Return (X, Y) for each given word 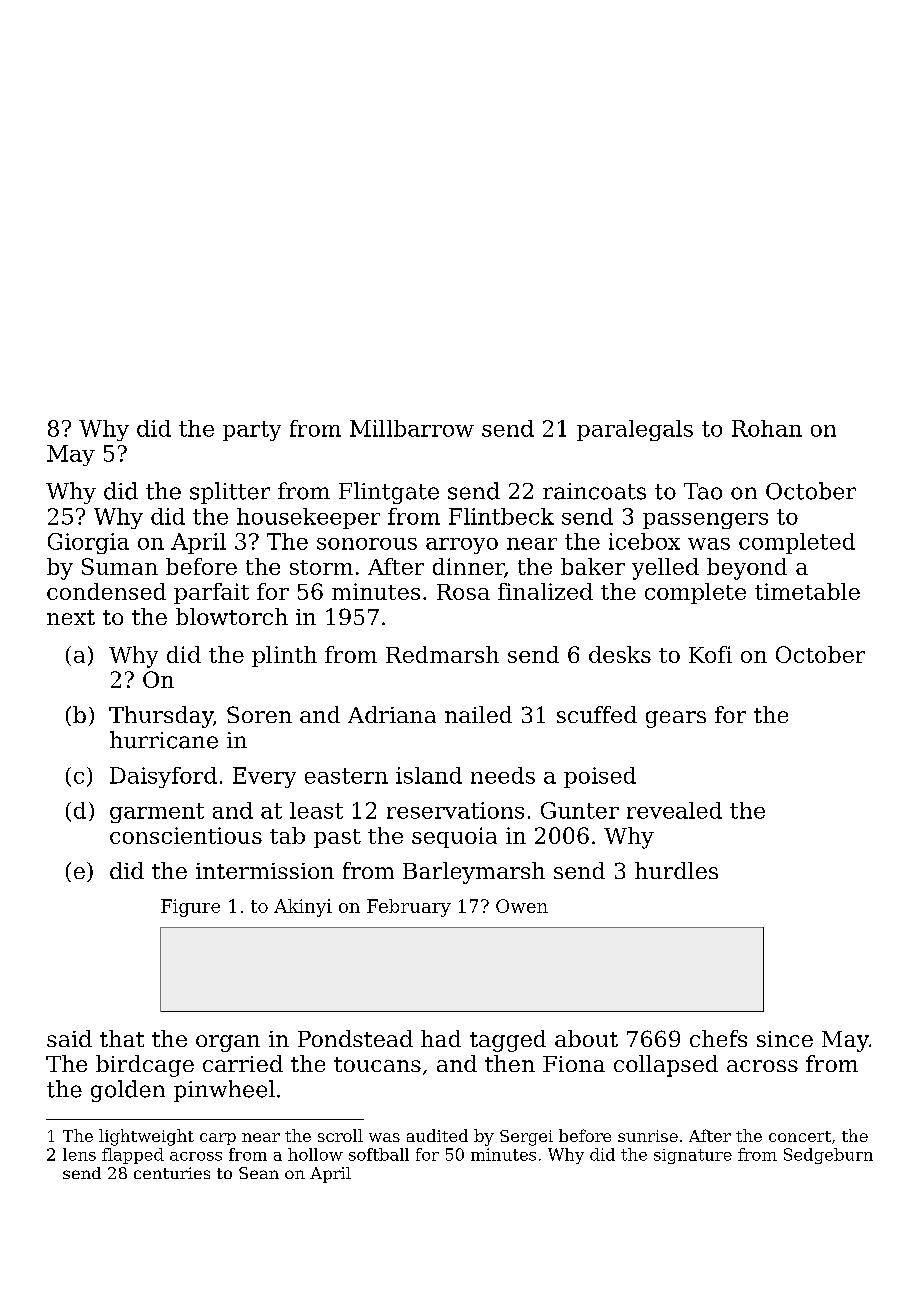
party (252, 431)
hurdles (676, 870)
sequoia (454, 837)
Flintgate (389, 493)
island (429, 775)
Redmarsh (442, 654)
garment (157, 813)
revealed (674, 810)
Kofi (710, 654)
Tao (703, 491)
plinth (284, 656)
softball (379, 1154)
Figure (190, 908)
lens (79, 1154)
